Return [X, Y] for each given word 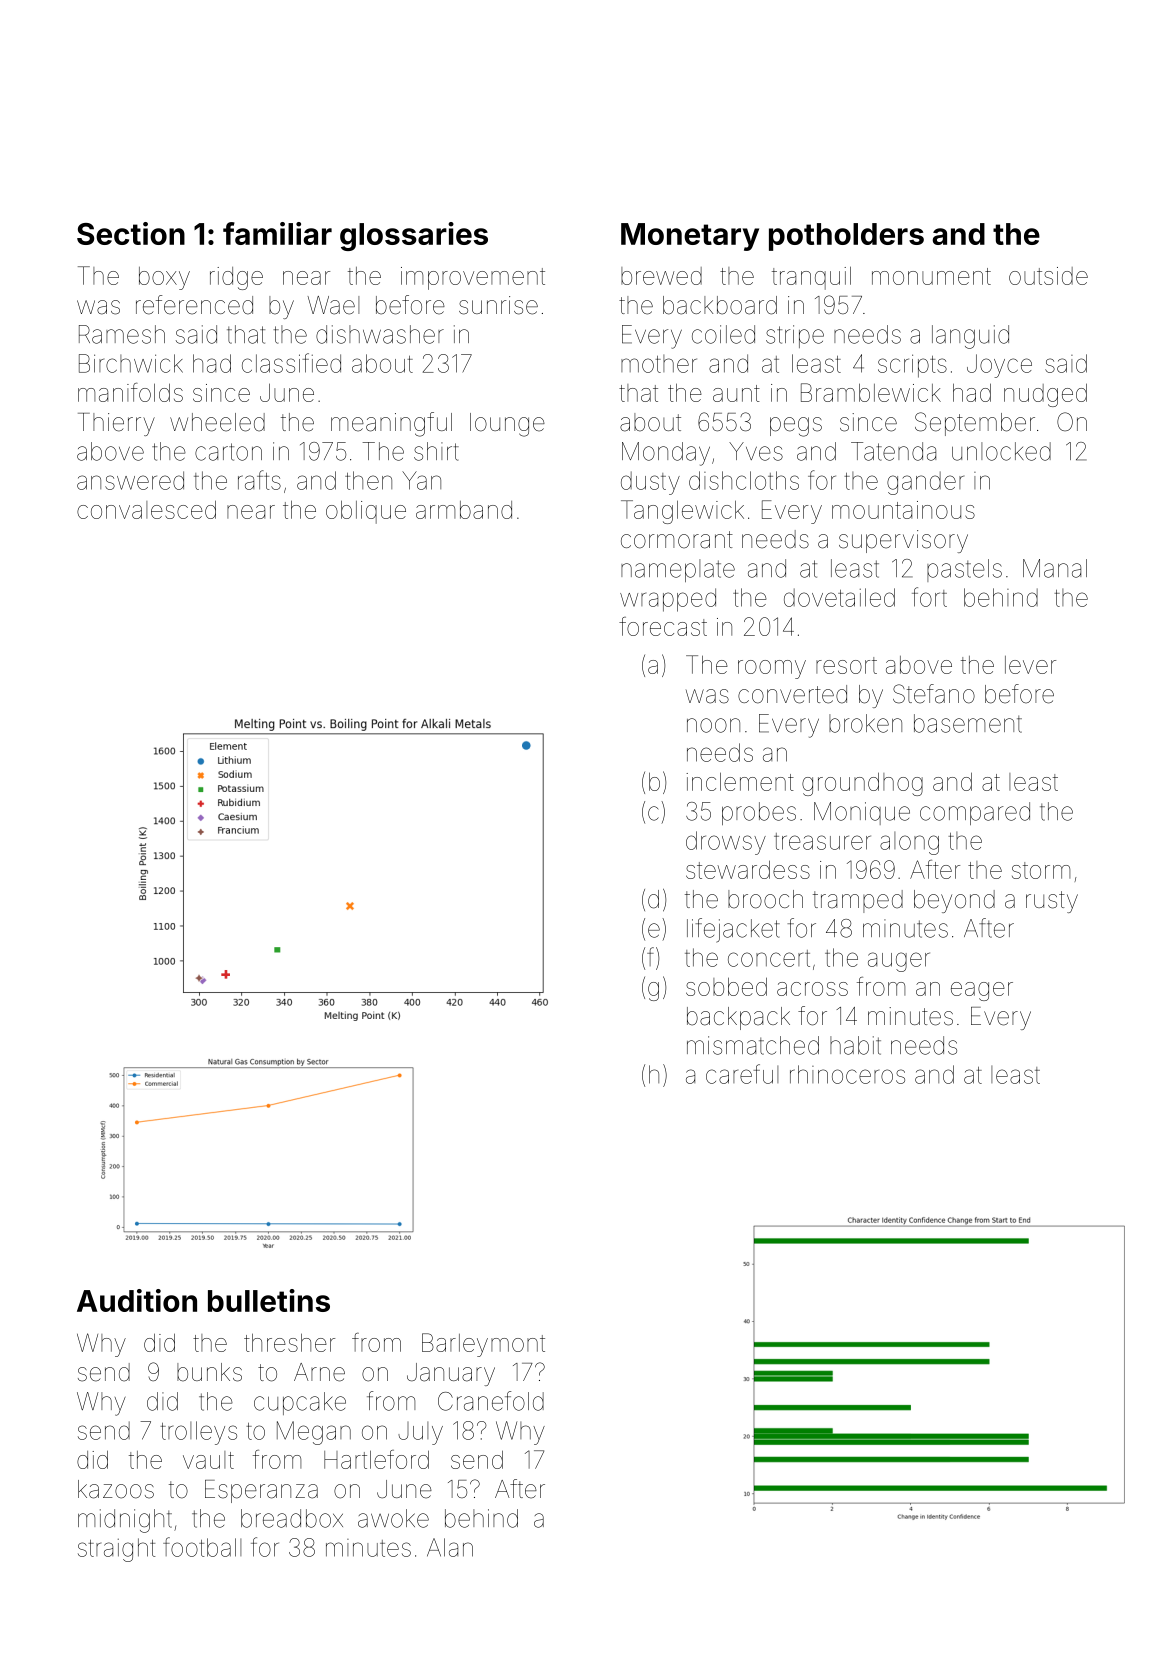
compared [975, 813]
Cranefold [491, 1401]
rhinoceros [847, 1074]
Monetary [690, 237]
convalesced [146, 510]
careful [742, 1074]
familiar [277, 233]
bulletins [269, 1300]
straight [116, 1550]
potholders [846, 237]
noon [713, 725]
